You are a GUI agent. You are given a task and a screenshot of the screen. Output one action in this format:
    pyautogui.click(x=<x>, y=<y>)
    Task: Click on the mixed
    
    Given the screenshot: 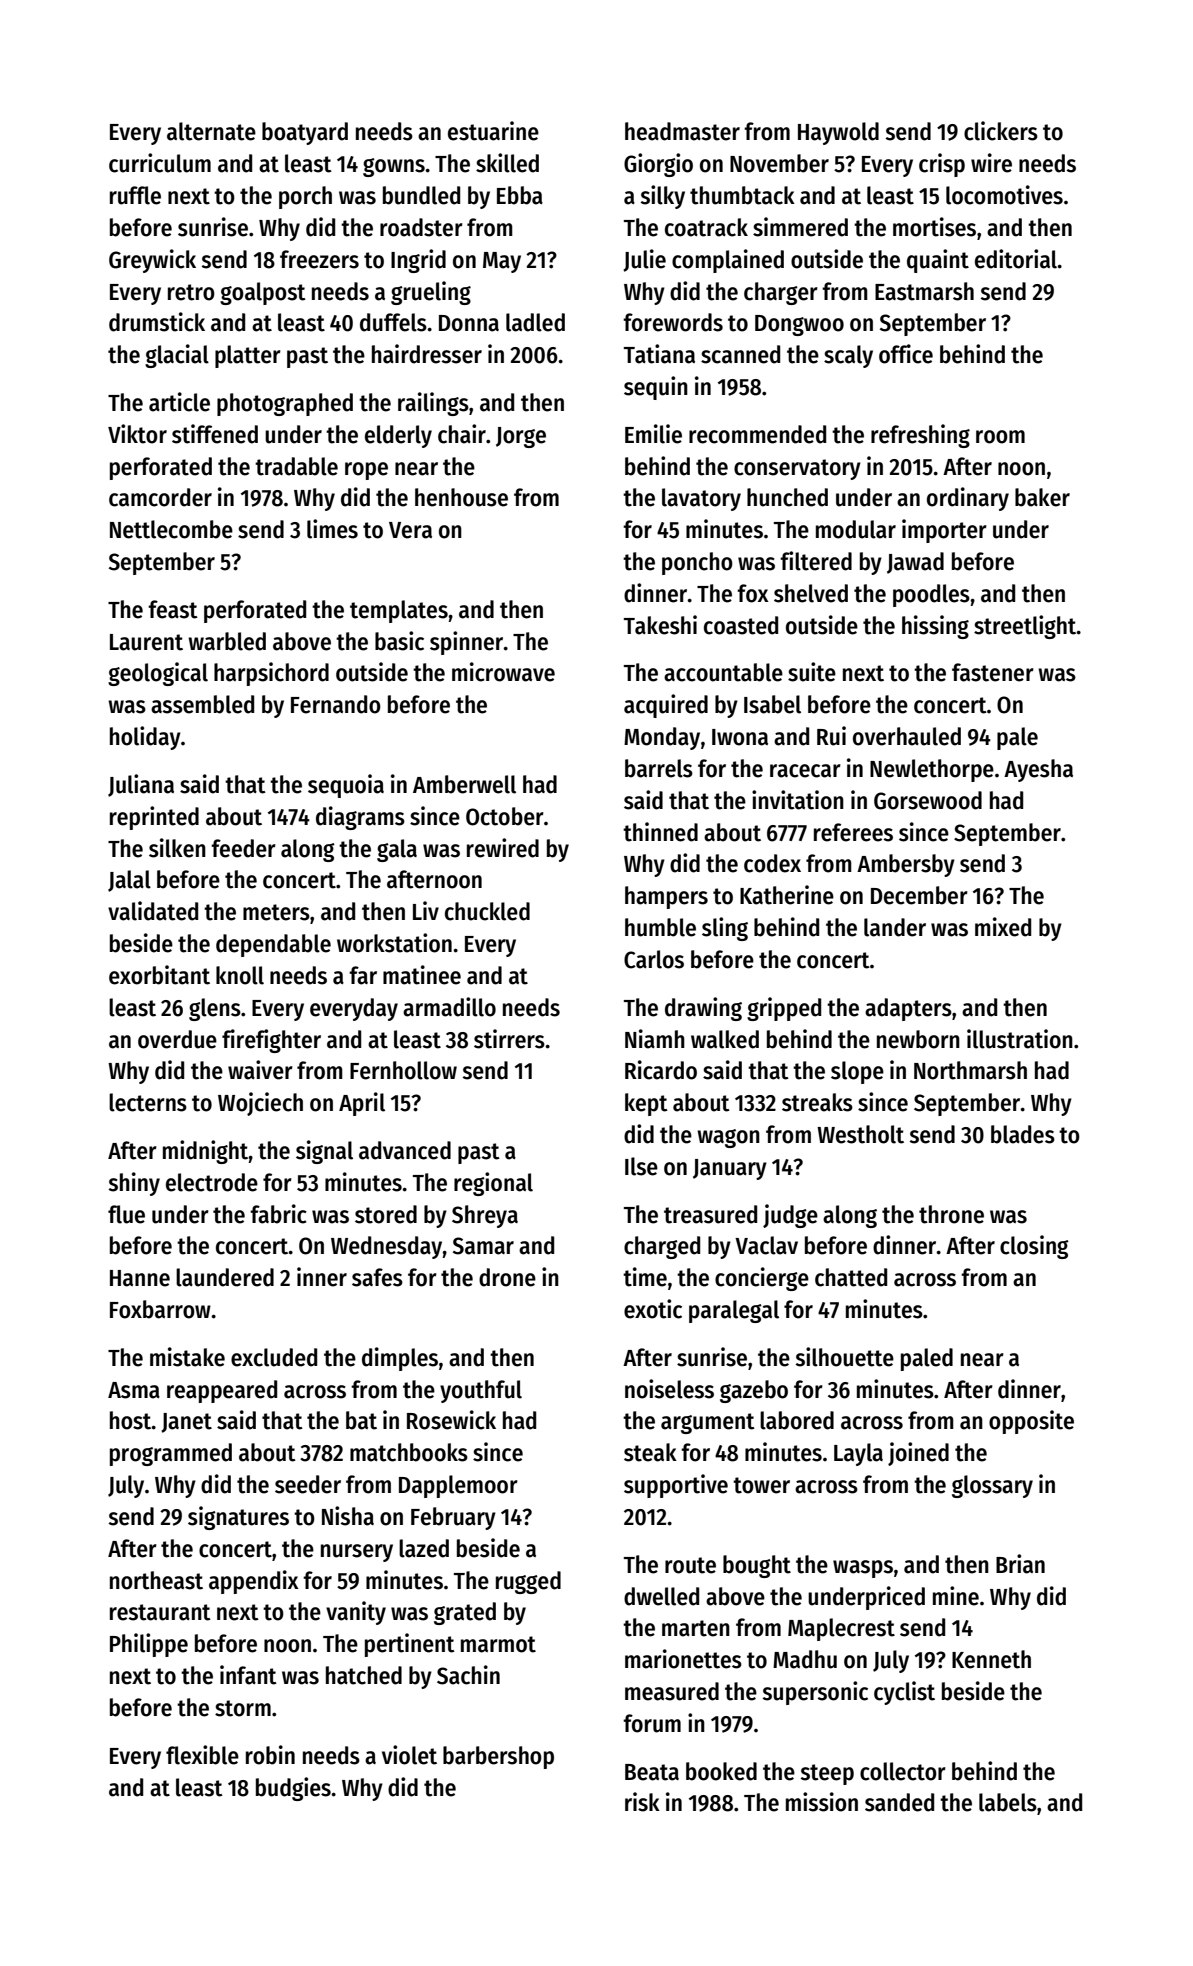 What is the action you would take?
    pyautogui.click(x=1003, y=927)
